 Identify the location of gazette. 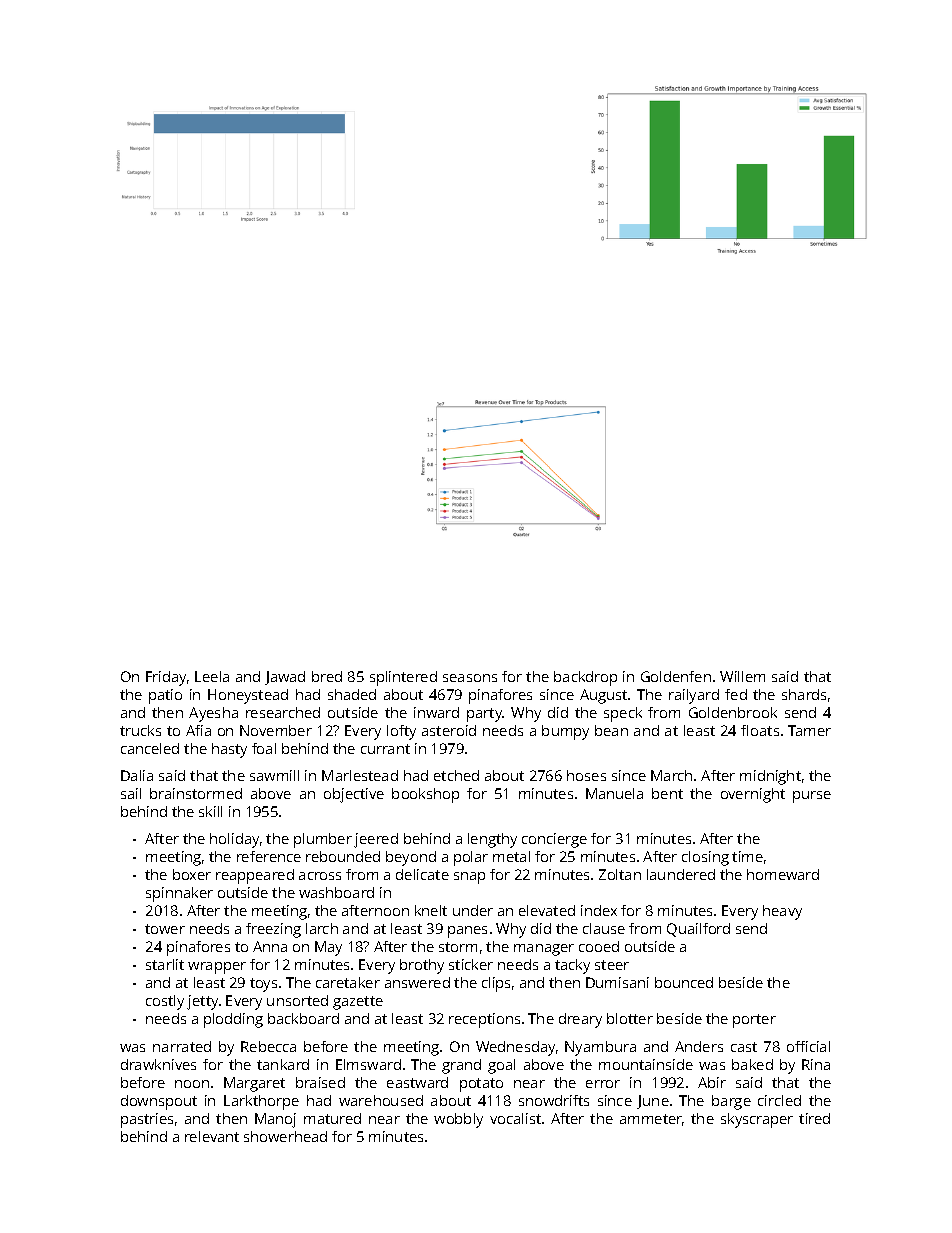
(358, 1003).
